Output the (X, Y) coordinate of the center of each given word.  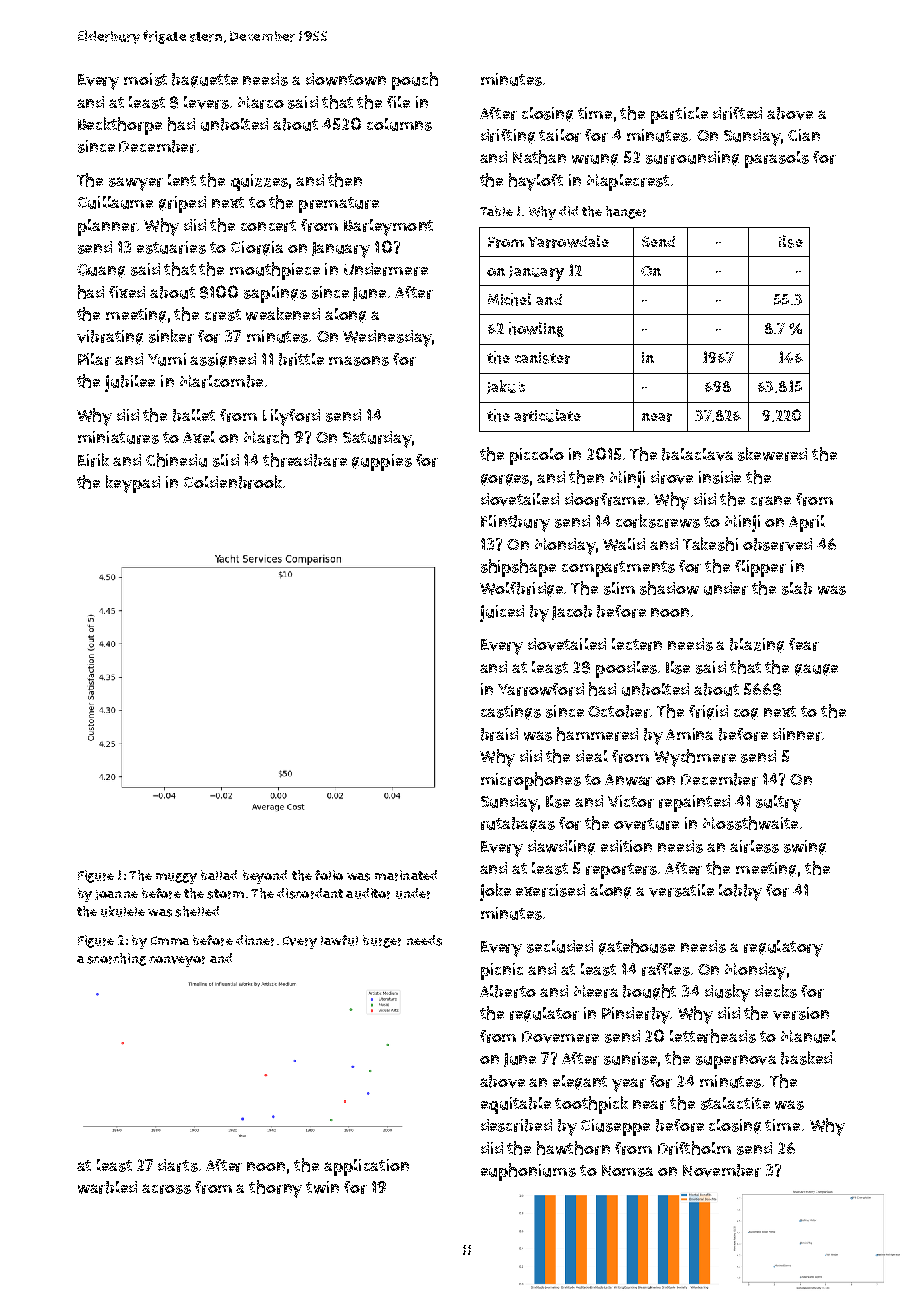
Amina (689, 734)
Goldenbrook (233, 482)
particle (679, 115)
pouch (415, 81)
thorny (275, 1189)
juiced (502, 613)
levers (206, 102)
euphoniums (528, 1172)
